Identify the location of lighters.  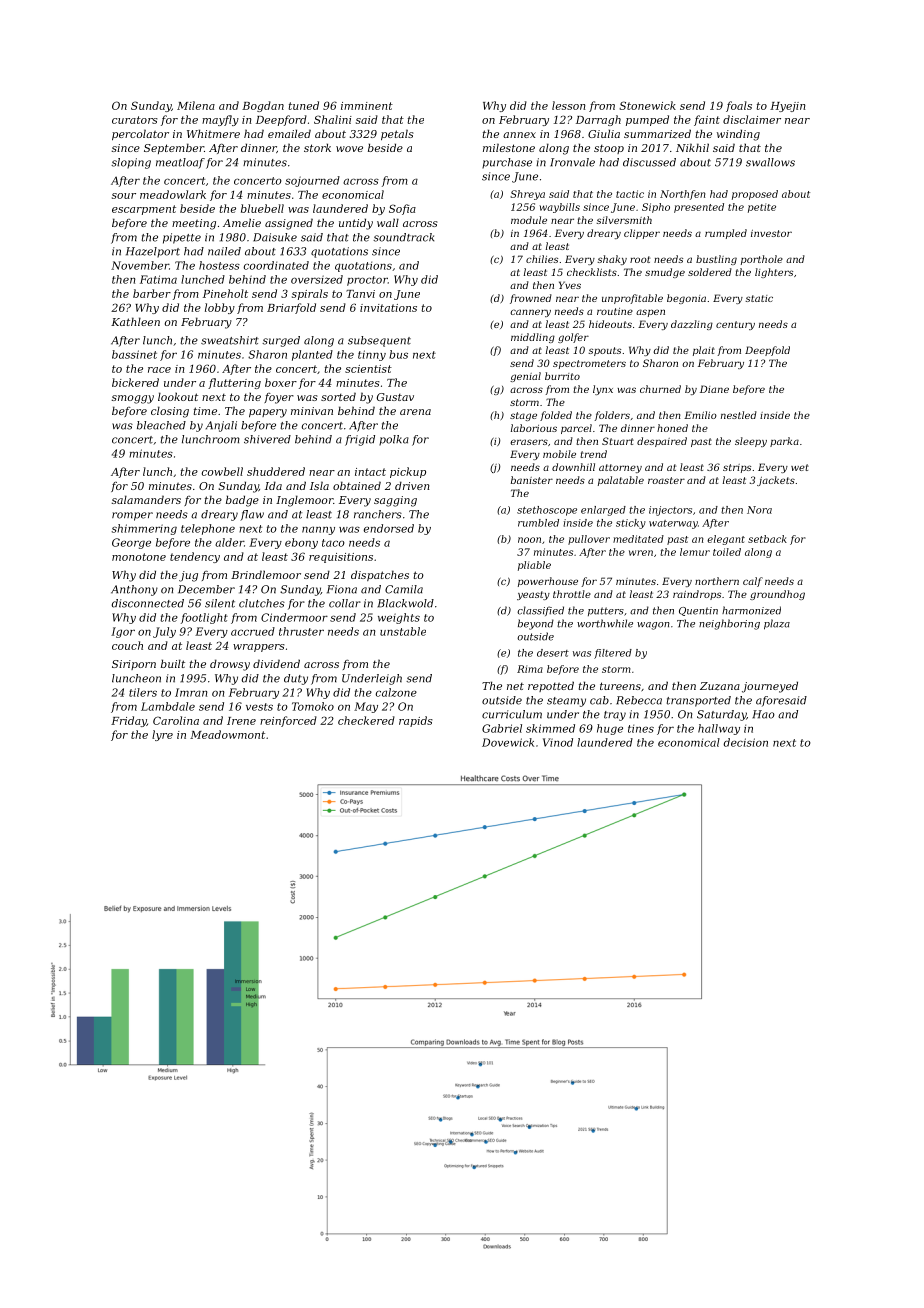
(774, 273).
